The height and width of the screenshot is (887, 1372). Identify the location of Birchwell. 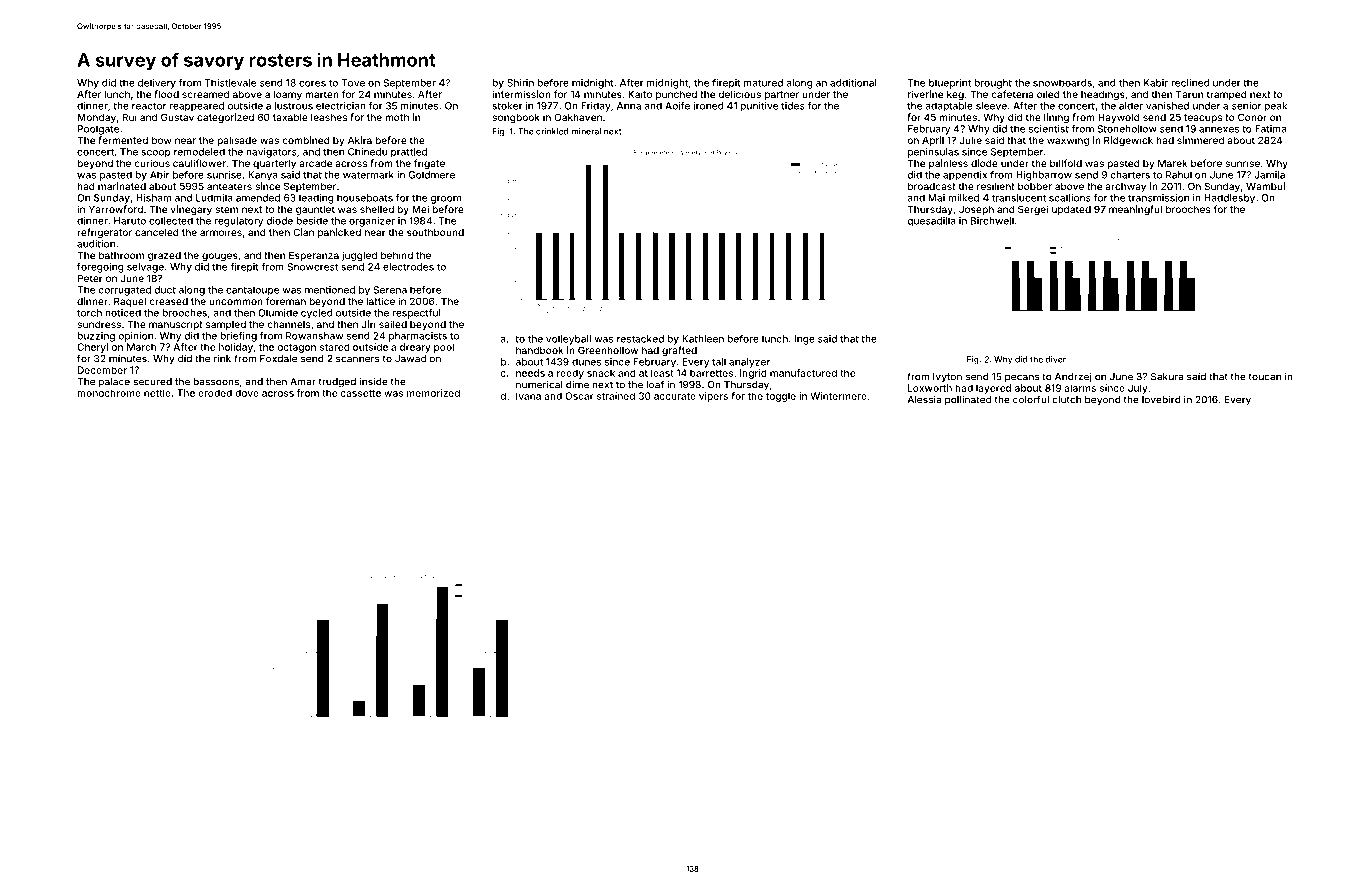
(992, 221).
